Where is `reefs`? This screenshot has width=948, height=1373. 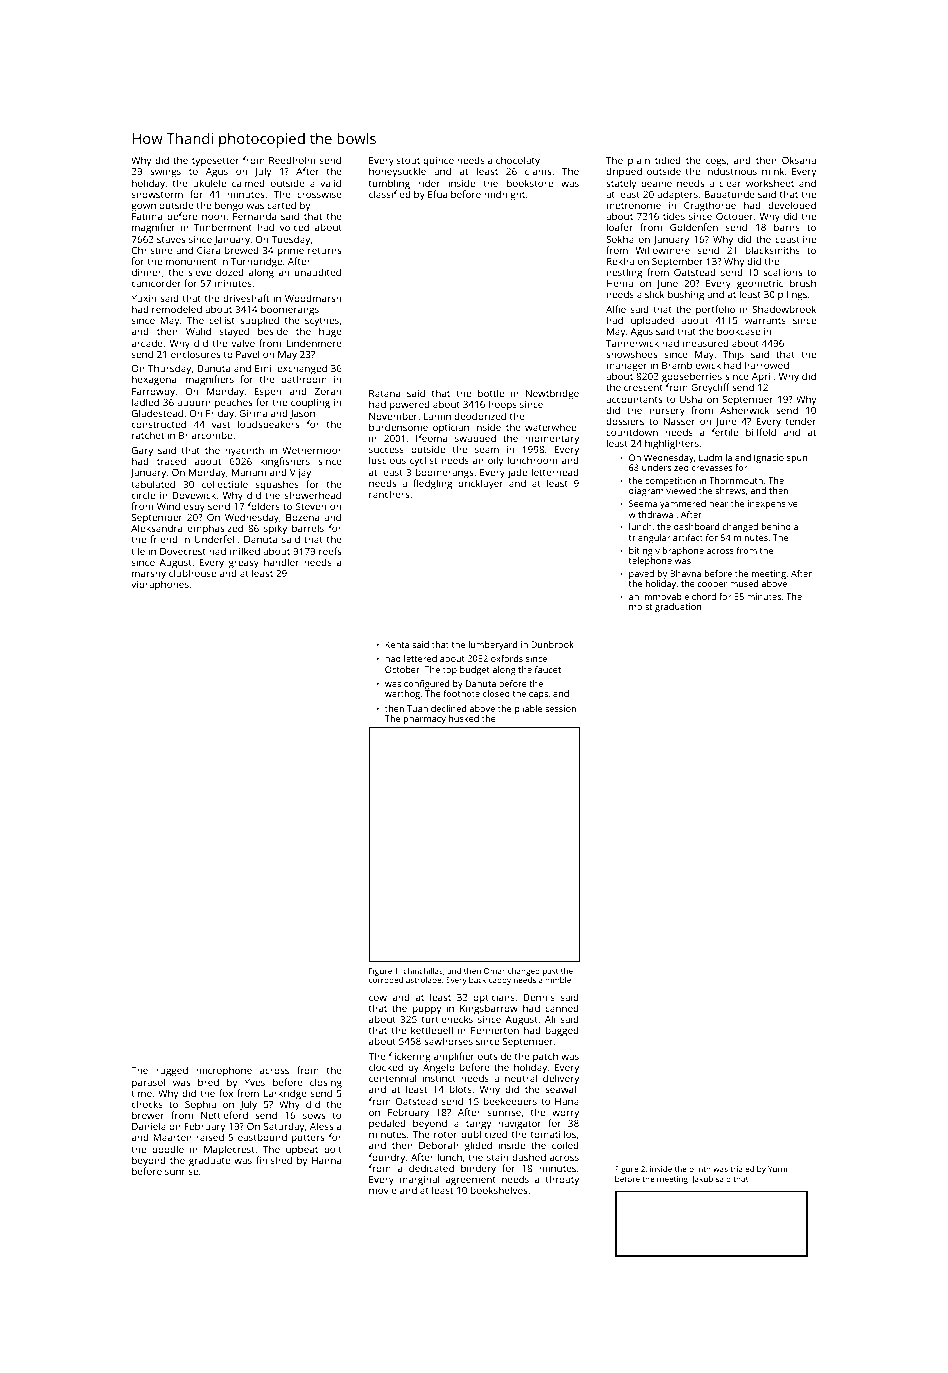
reefs is located at coordinates (330, 551).
